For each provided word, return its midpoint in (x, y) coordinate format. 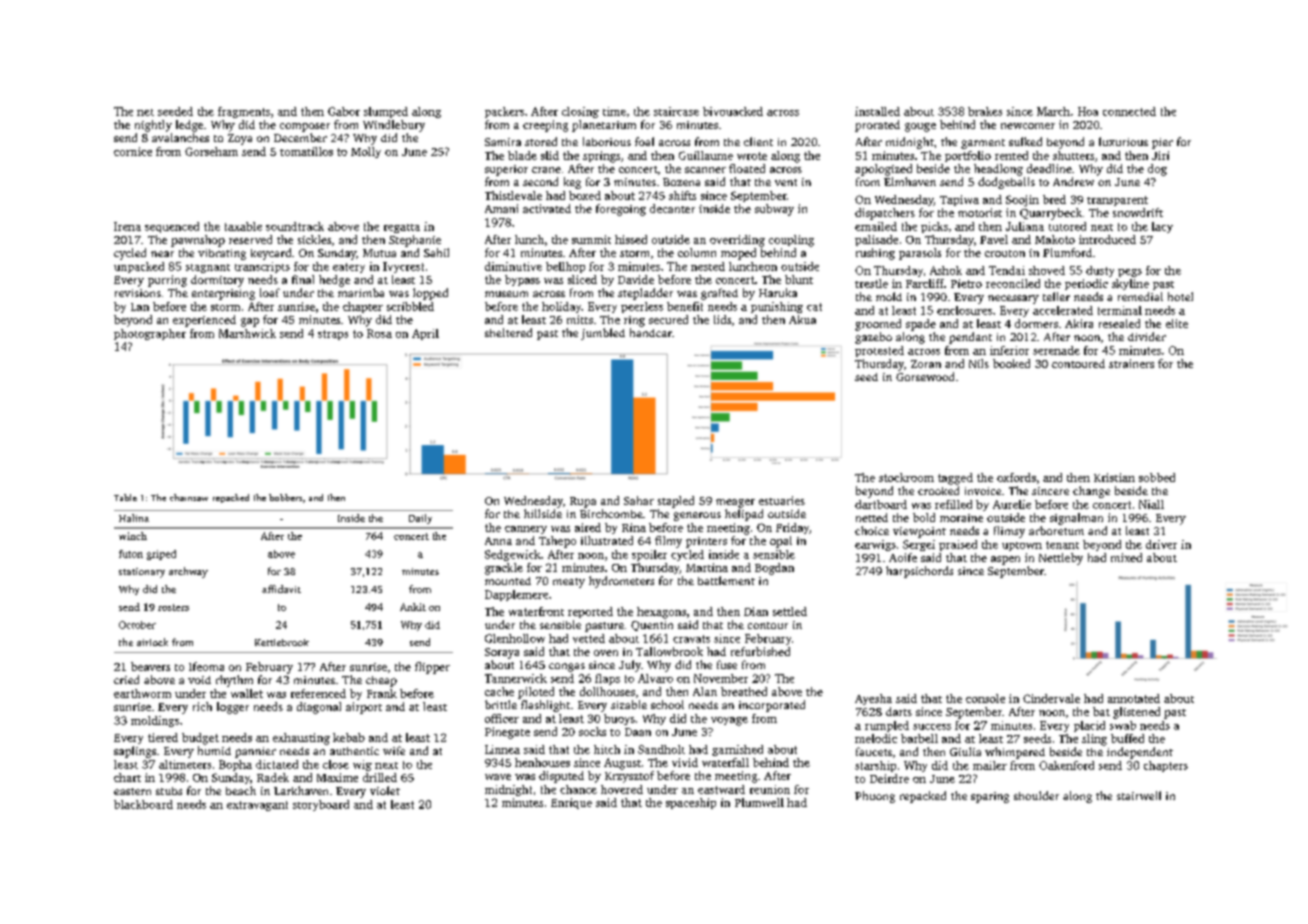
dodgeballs (1006, 183)
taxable (243, 226)
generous (697, 516)
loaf (270, 292)
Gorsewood (925, 376)
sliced (582, 279)
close (336, 764)
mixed (1126, 557)
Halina (134, 518)
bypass (522, 280)
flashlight (545, 706)
